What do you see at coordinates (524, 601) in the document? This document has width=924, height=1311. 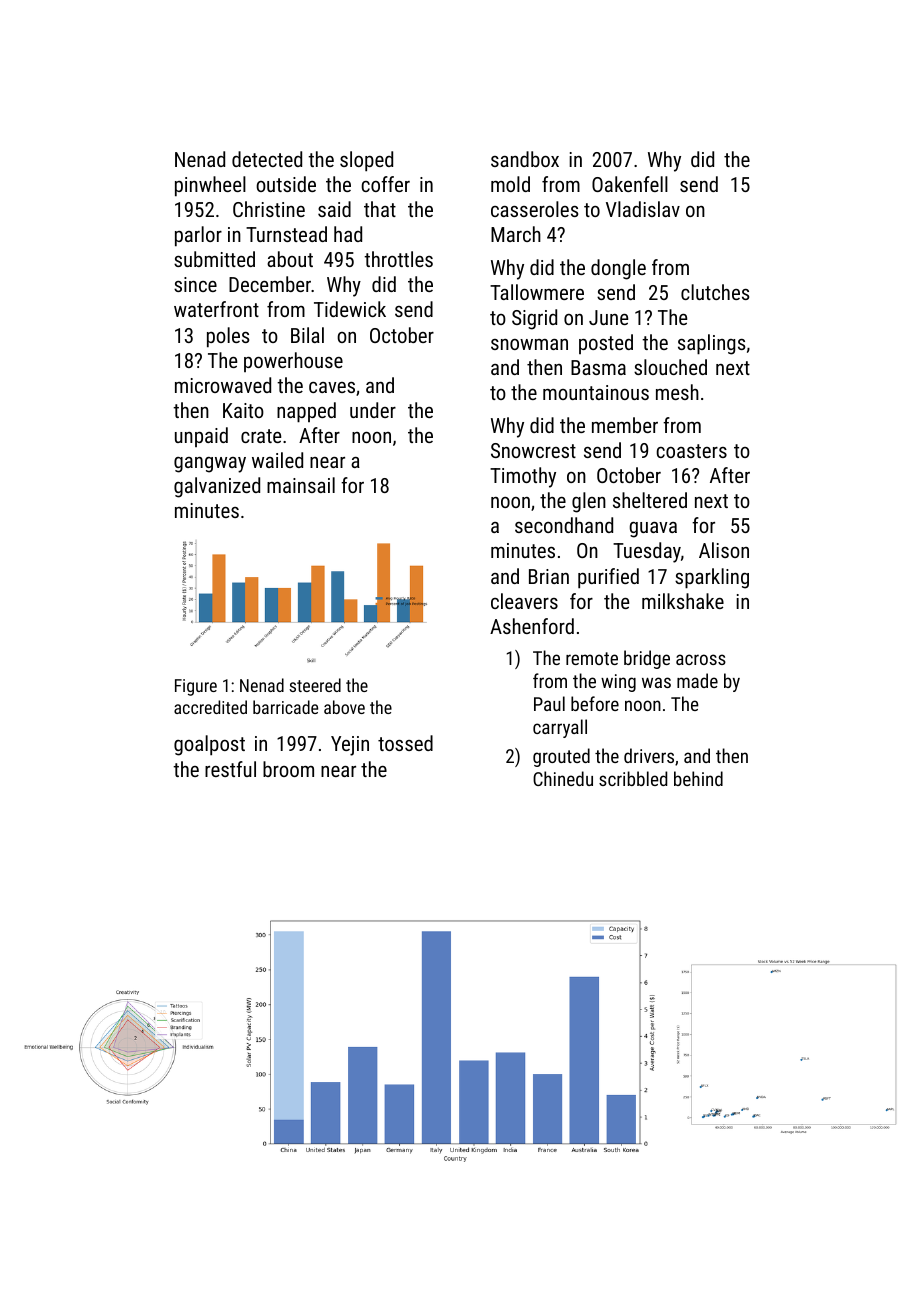 I see `cleavers` at bounding box center [524, 601].
